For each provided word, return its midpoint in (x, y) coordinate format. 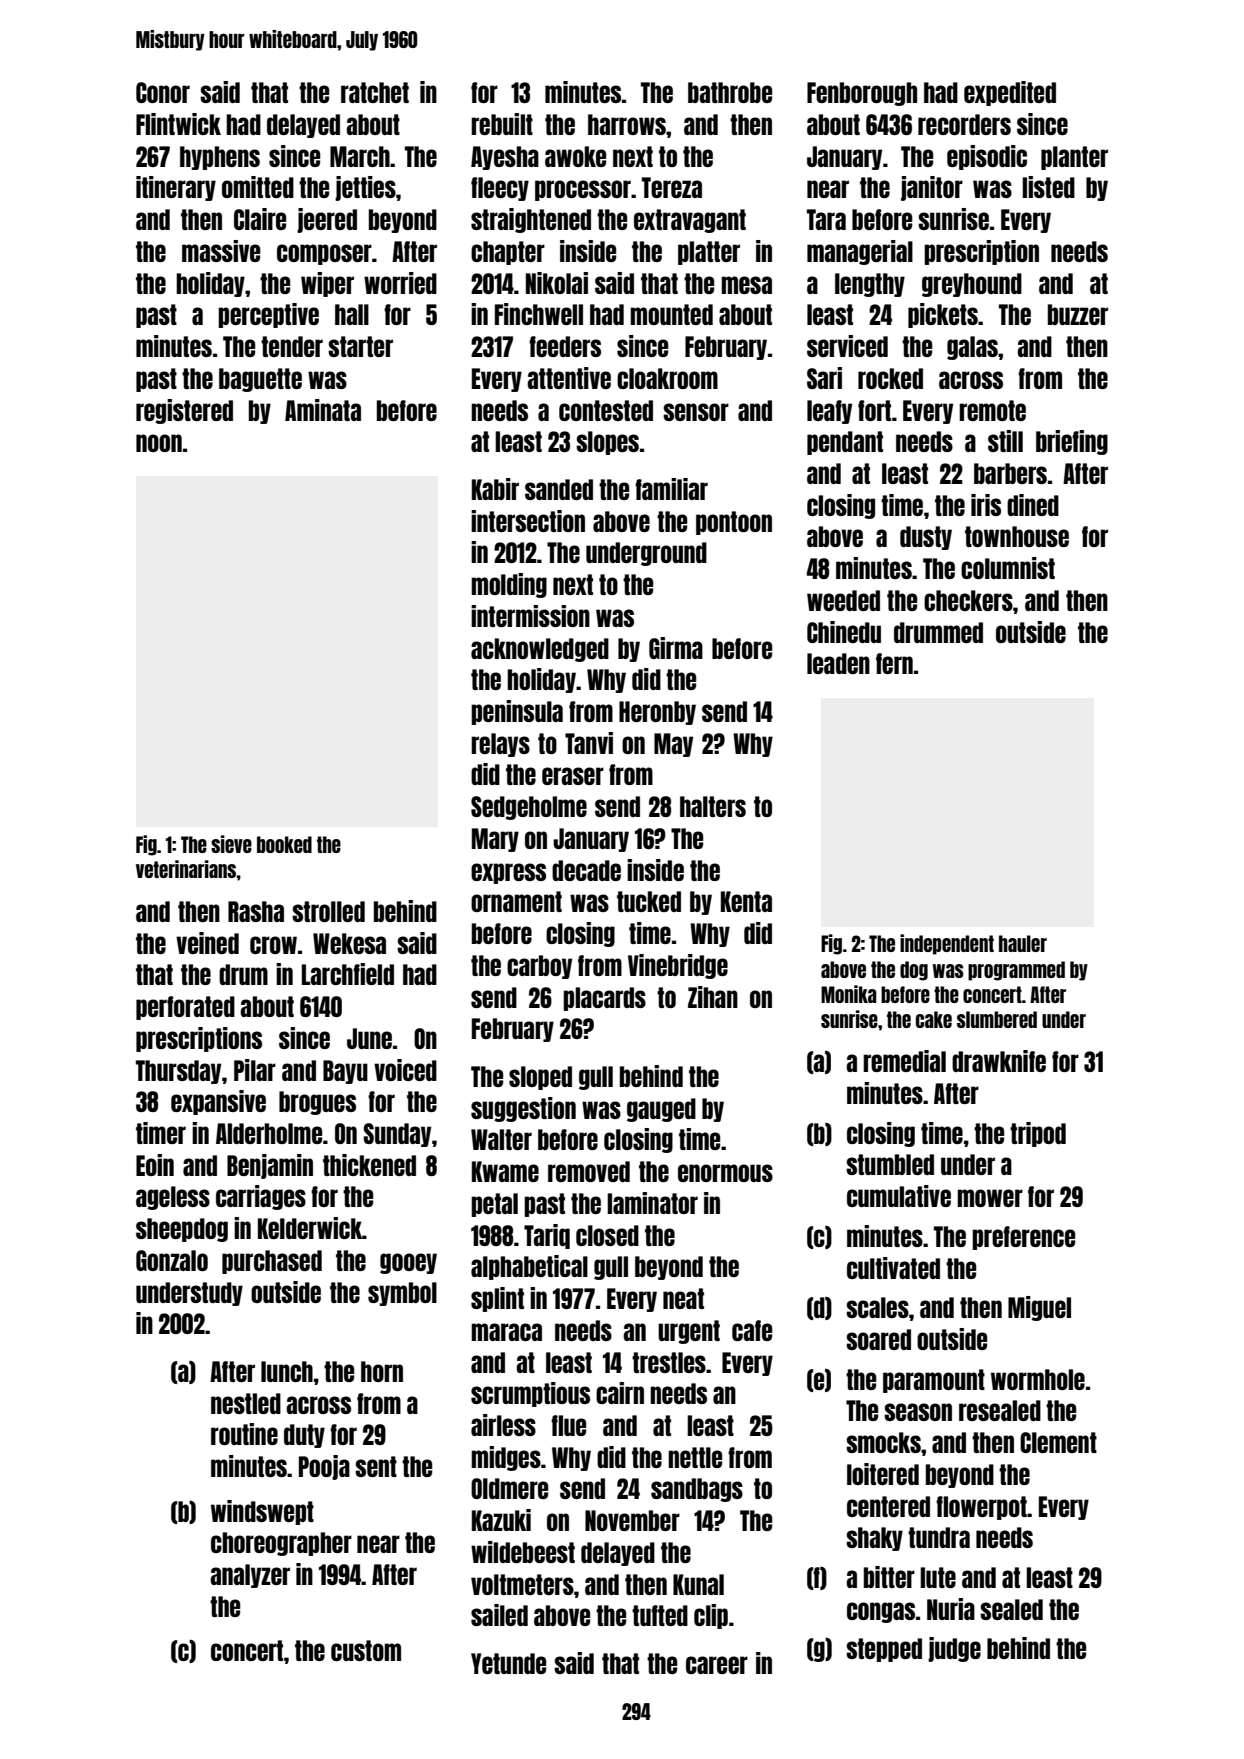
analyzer (250, 1576)
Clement (1058, 1442)
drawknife (999, 1061)
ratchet (375, 92)
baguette (260, 380)
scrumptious (530, 1394)
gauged (661, 1110)
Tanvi (589, 743)
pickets (943, 315)
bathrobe (730, 92)
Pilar (255, 1070)
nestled (246, 1403)
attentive (569, 378)
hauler (1023, 943)
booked (284, 844)
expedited (1010, 93)
